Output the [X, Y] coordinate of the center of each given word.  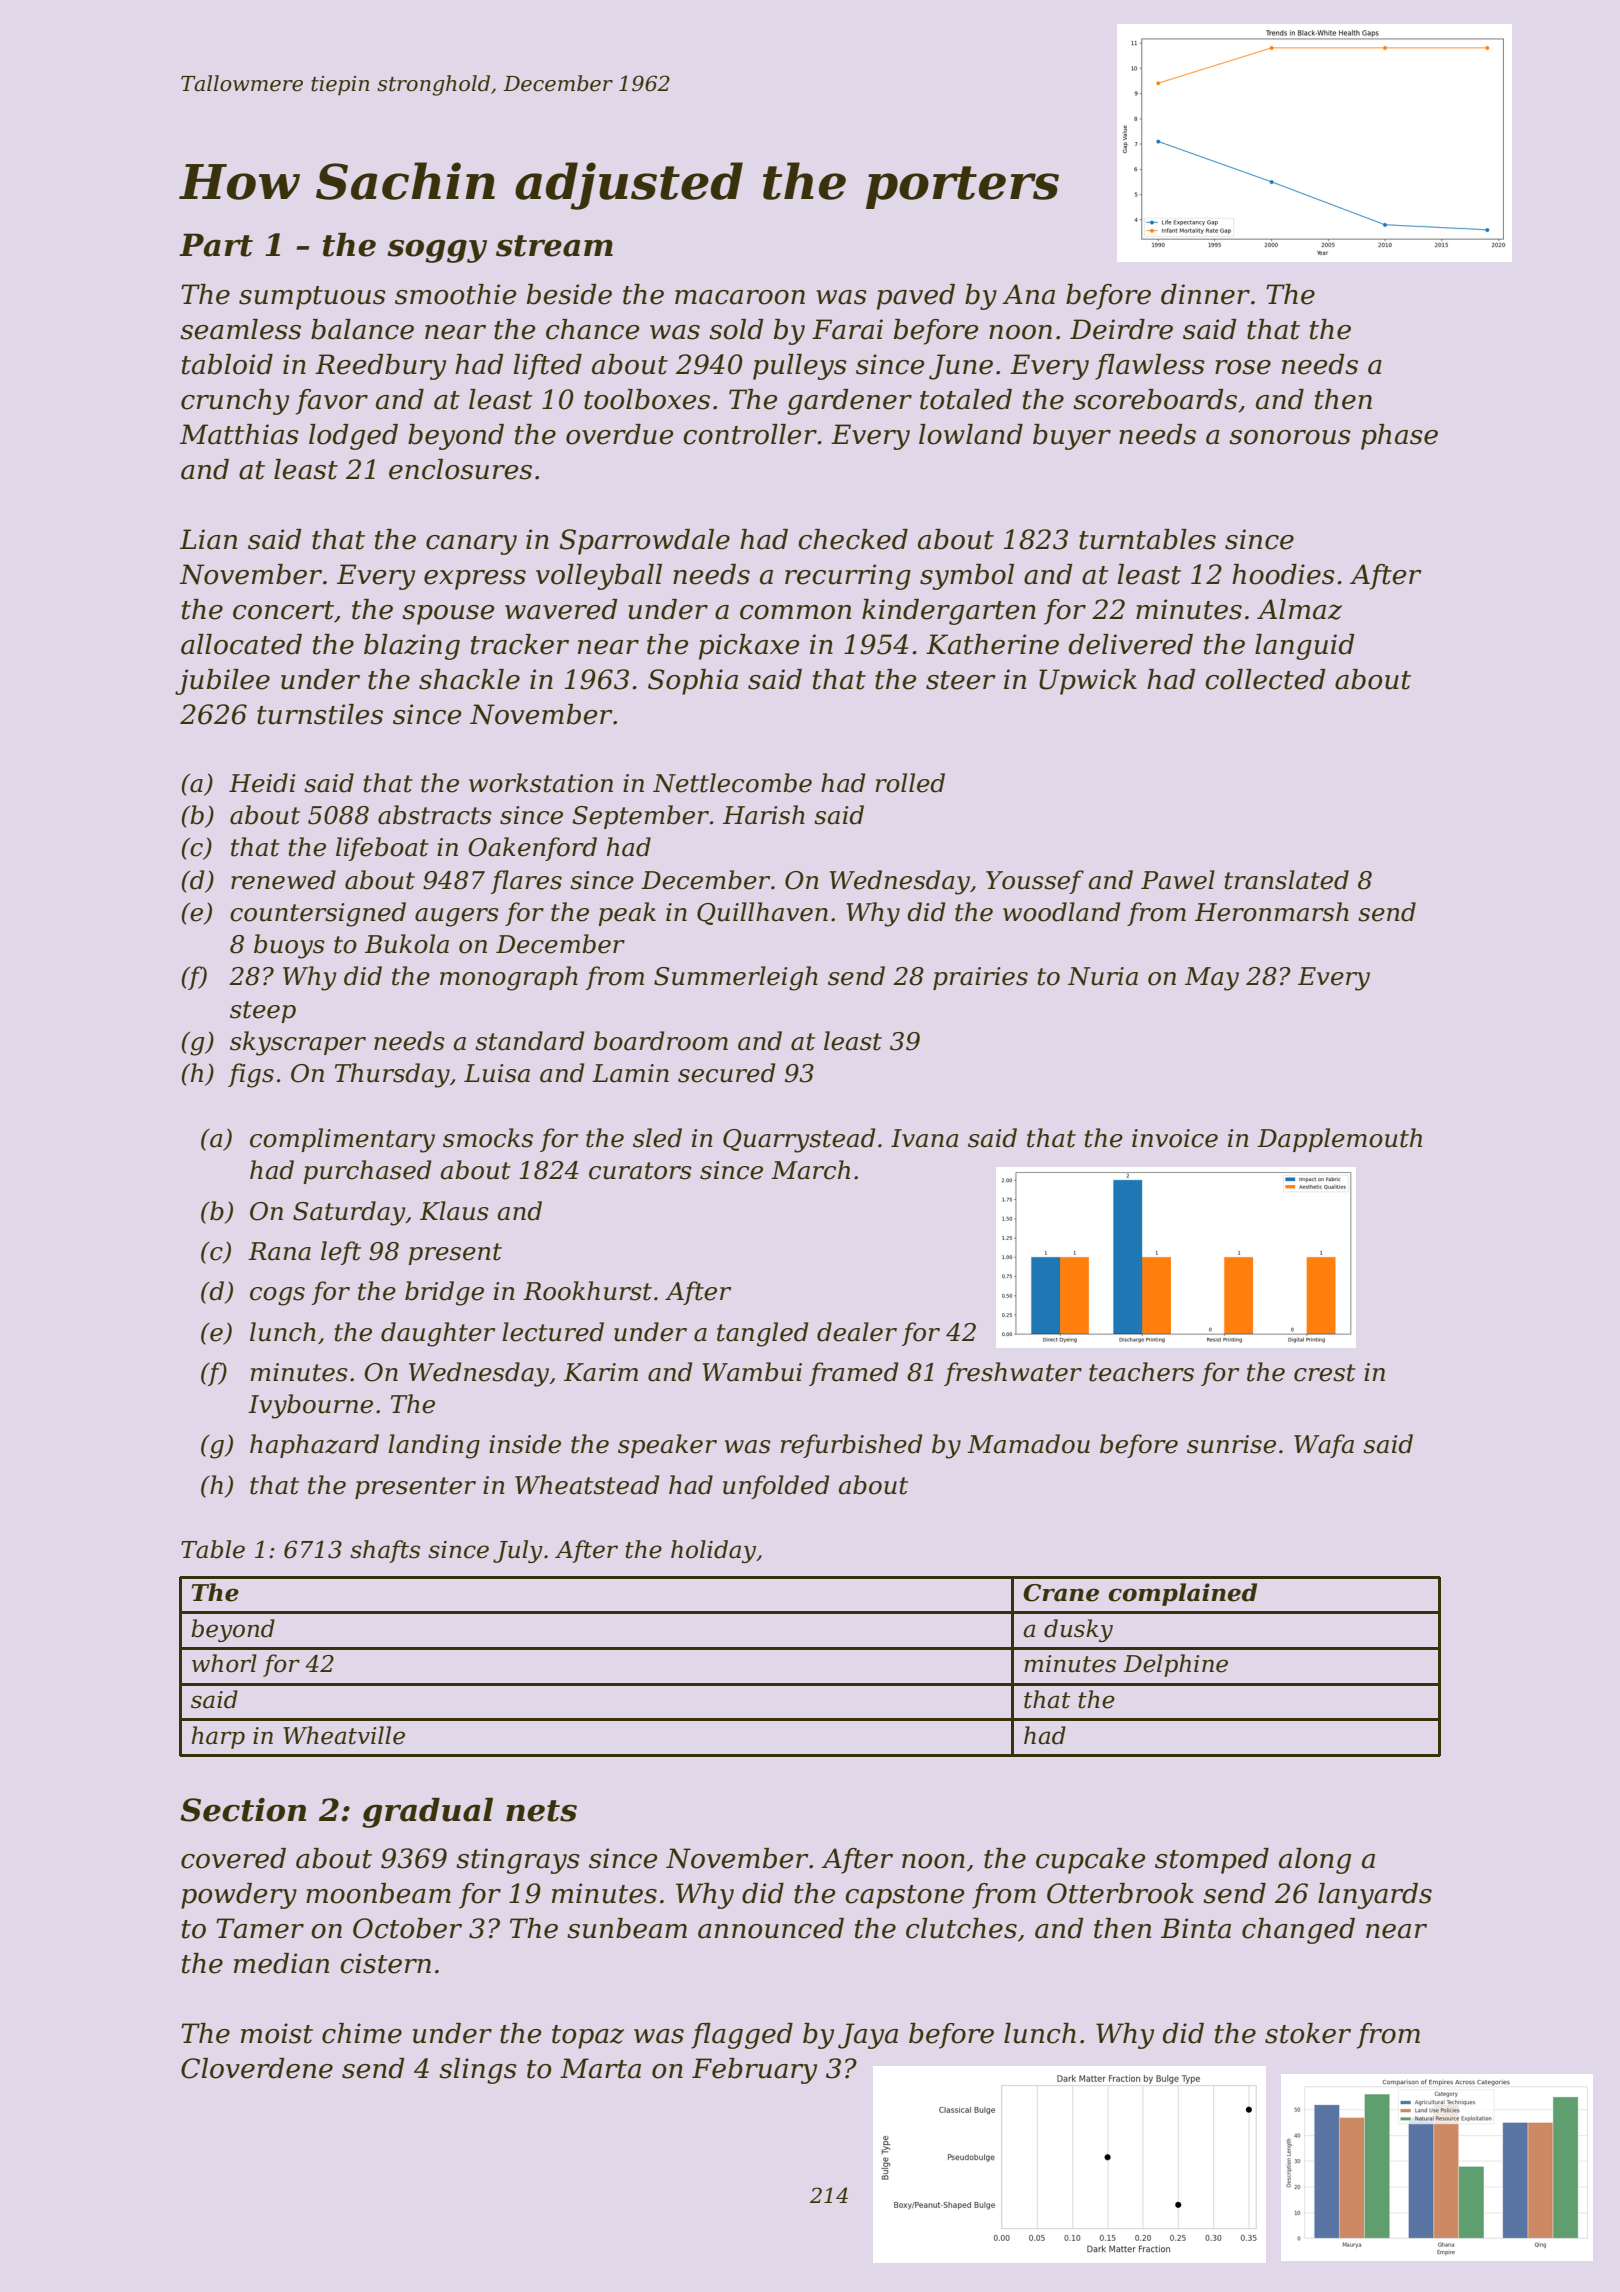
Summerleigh [736, 978]
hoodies [1283, 574]
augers [457, 917]
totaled [966, 399]
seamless [240, 329]
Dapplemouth [1339, 1140]
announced [771, 1928]
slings [478, 2071]
